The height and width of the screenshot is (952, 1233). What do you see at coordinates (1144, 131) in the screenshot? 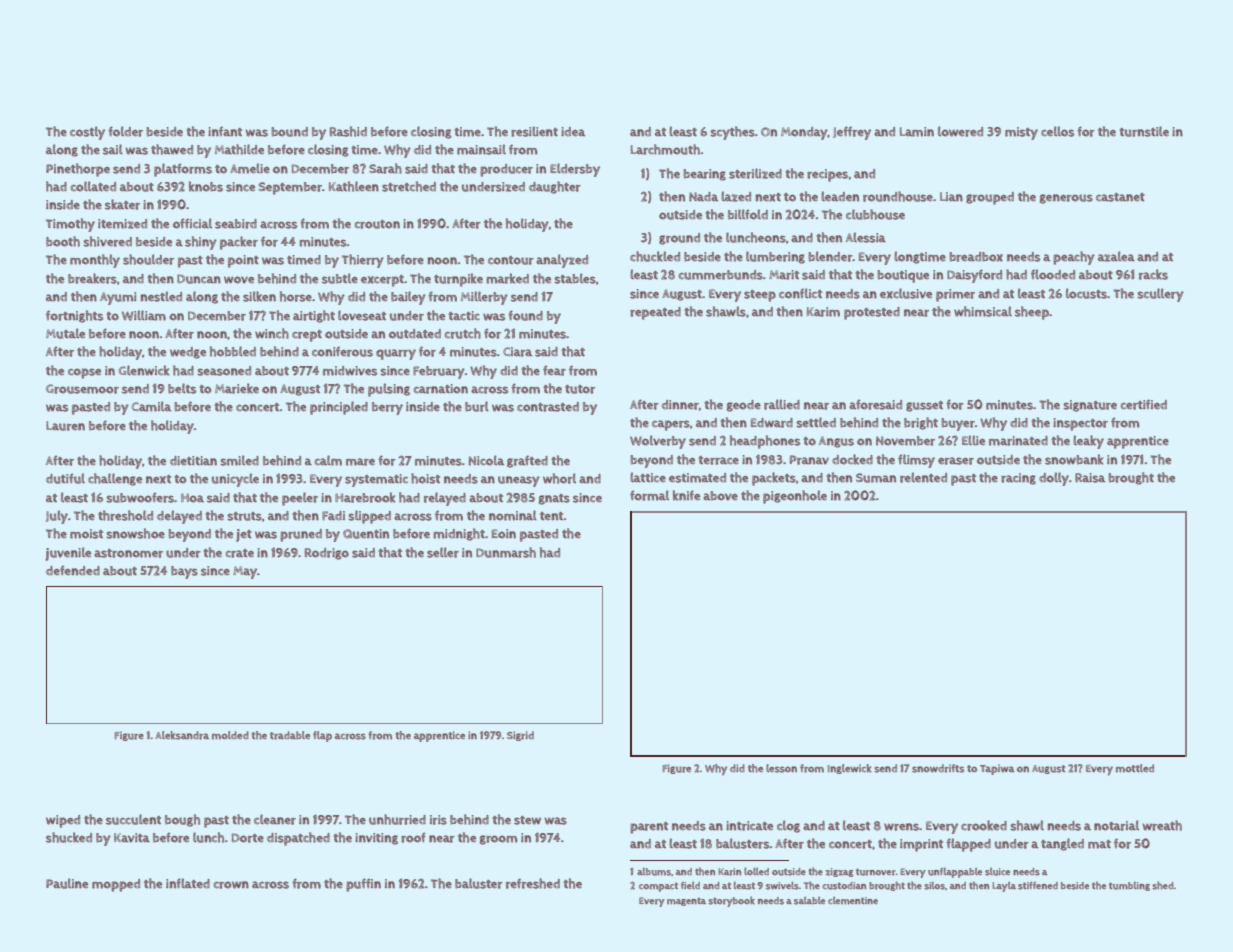
I see `turnstile` at bounding box center [1144, 131].
